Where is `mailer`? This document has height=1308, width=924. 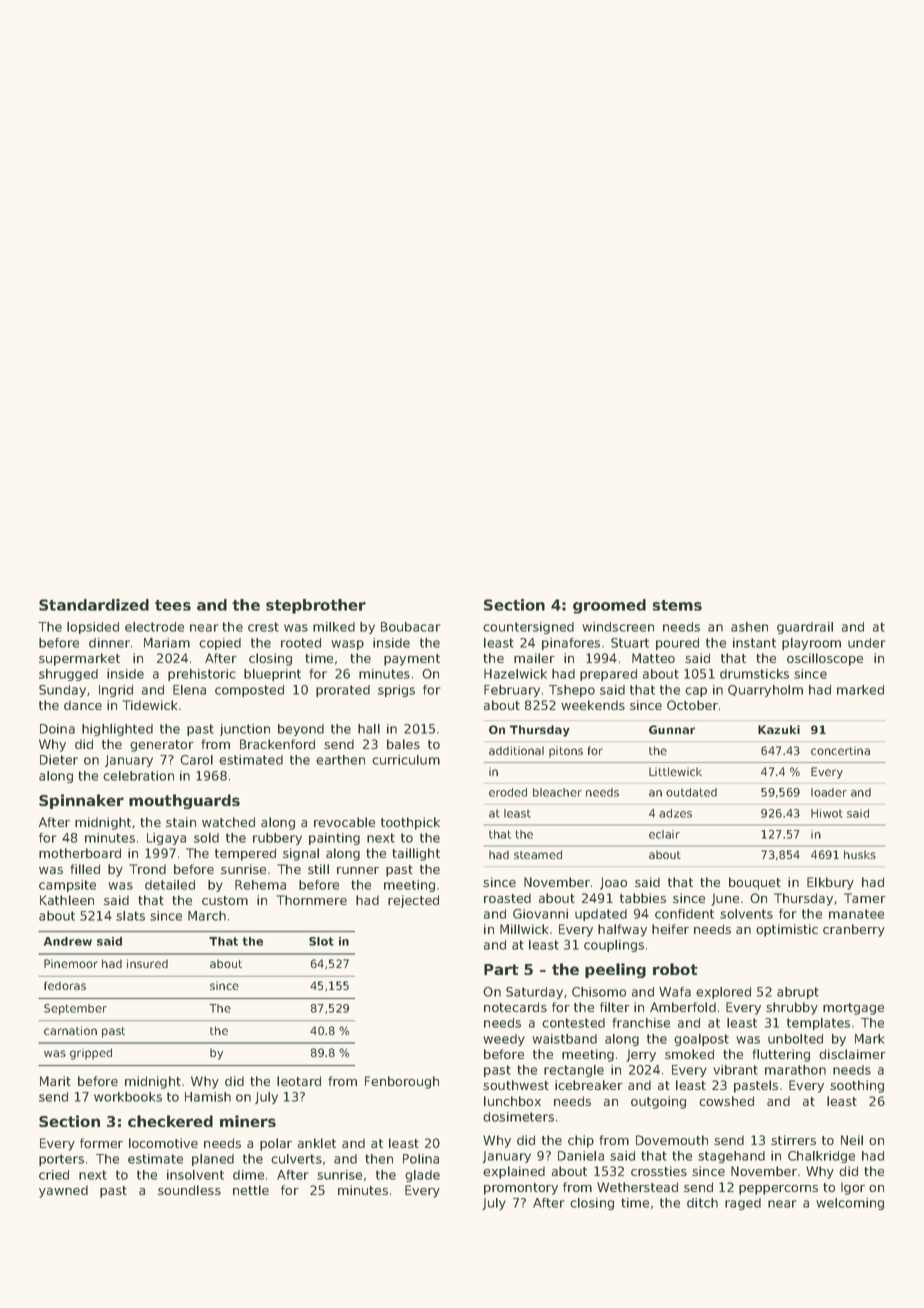 mailer is located at coordinates (534, 658).
